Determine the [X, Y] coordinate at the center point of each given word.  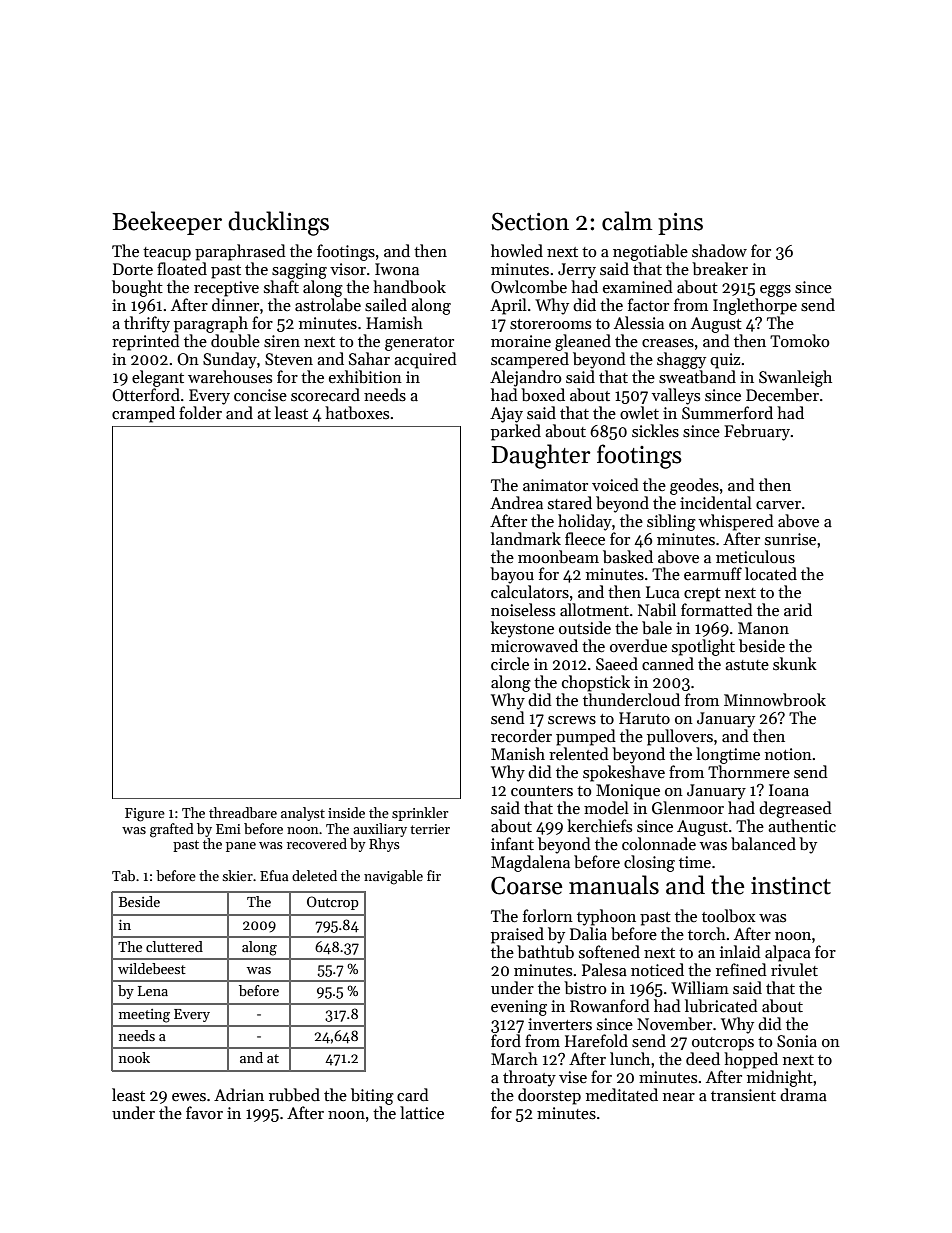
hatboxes [357, 413]
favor [204, 1112]
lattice [422, 1112]
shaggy [681, 360]
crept [702, 595]
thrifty [147, 324]
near [679, 1097]
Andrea [516, 502]
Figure [145, 815]
